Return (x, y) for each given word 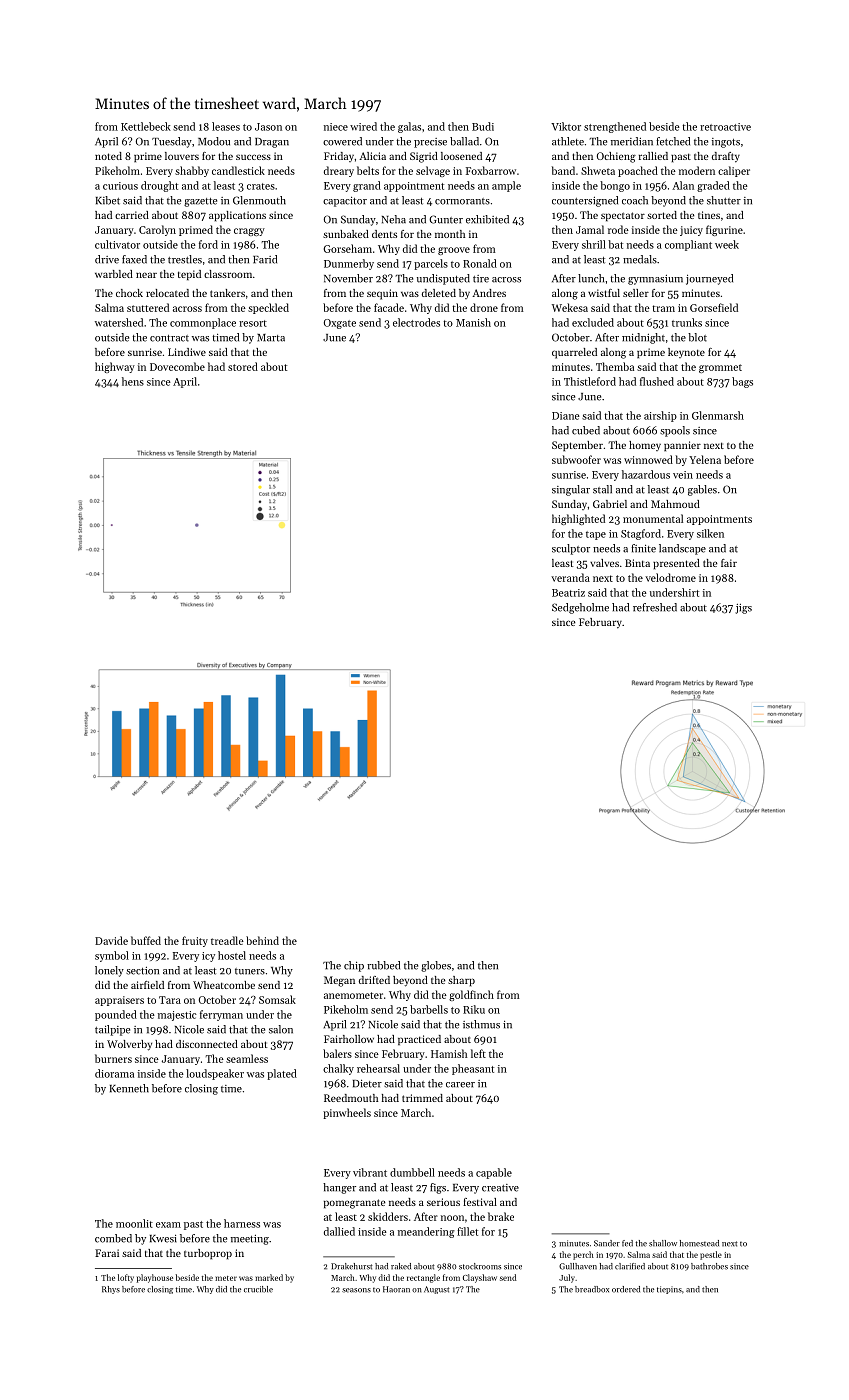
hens (133, 381)
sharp (461, 981)
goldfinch (471, 995)
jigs (743, 609)
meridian (632, 141)
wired (363, 126)
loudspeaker (215, 1074)
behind (262, 940)
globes (436, 966)
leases (226, 126)
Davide (111, 940)
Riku (474, 1009)
